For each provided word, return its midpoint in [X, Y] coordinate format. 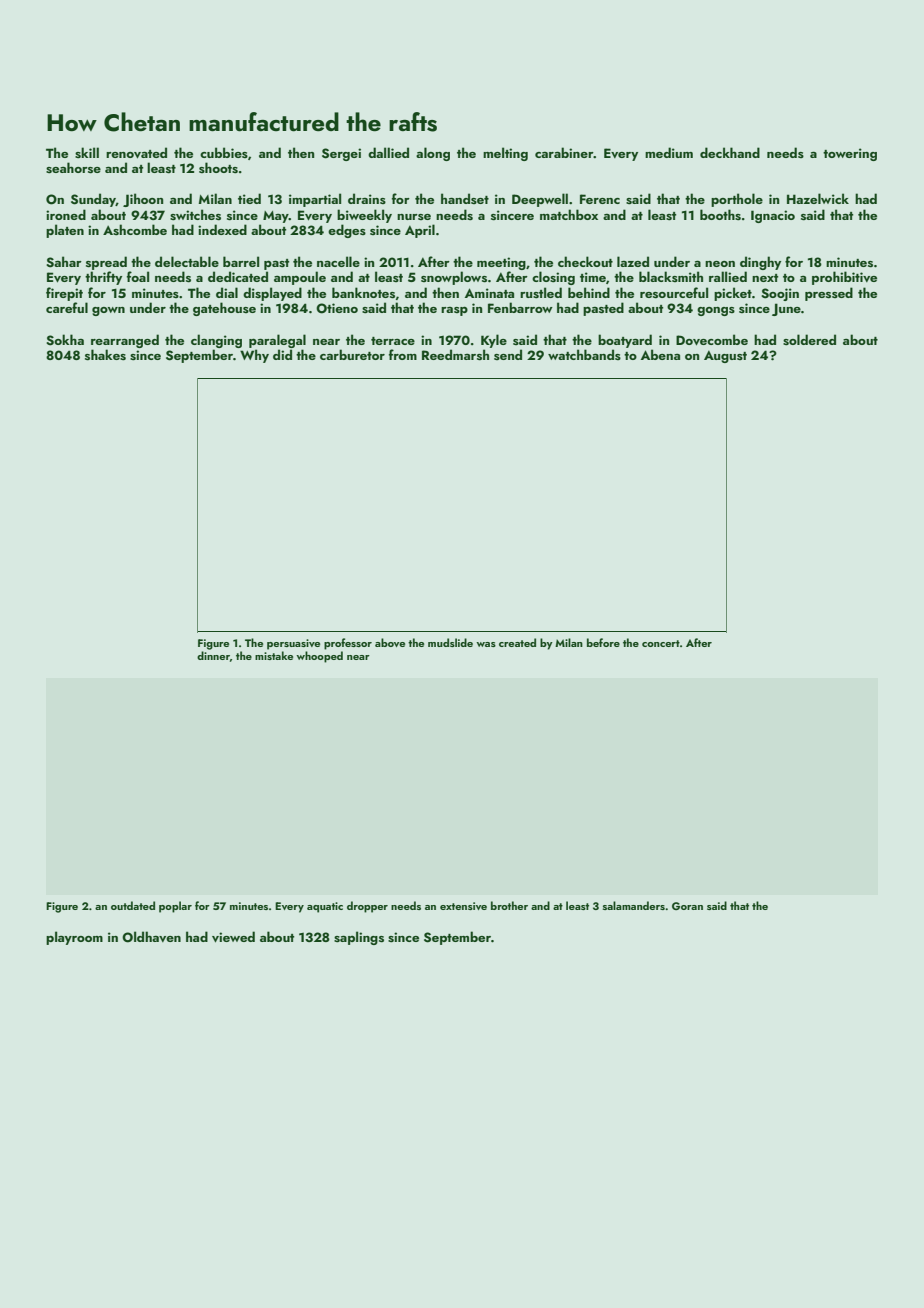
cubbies [224, 152]
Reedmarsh [455, 355]
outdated [133, 905]
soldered [809, 340]
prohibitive [844, 278]
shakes [105, 355]
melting [505, 154]
